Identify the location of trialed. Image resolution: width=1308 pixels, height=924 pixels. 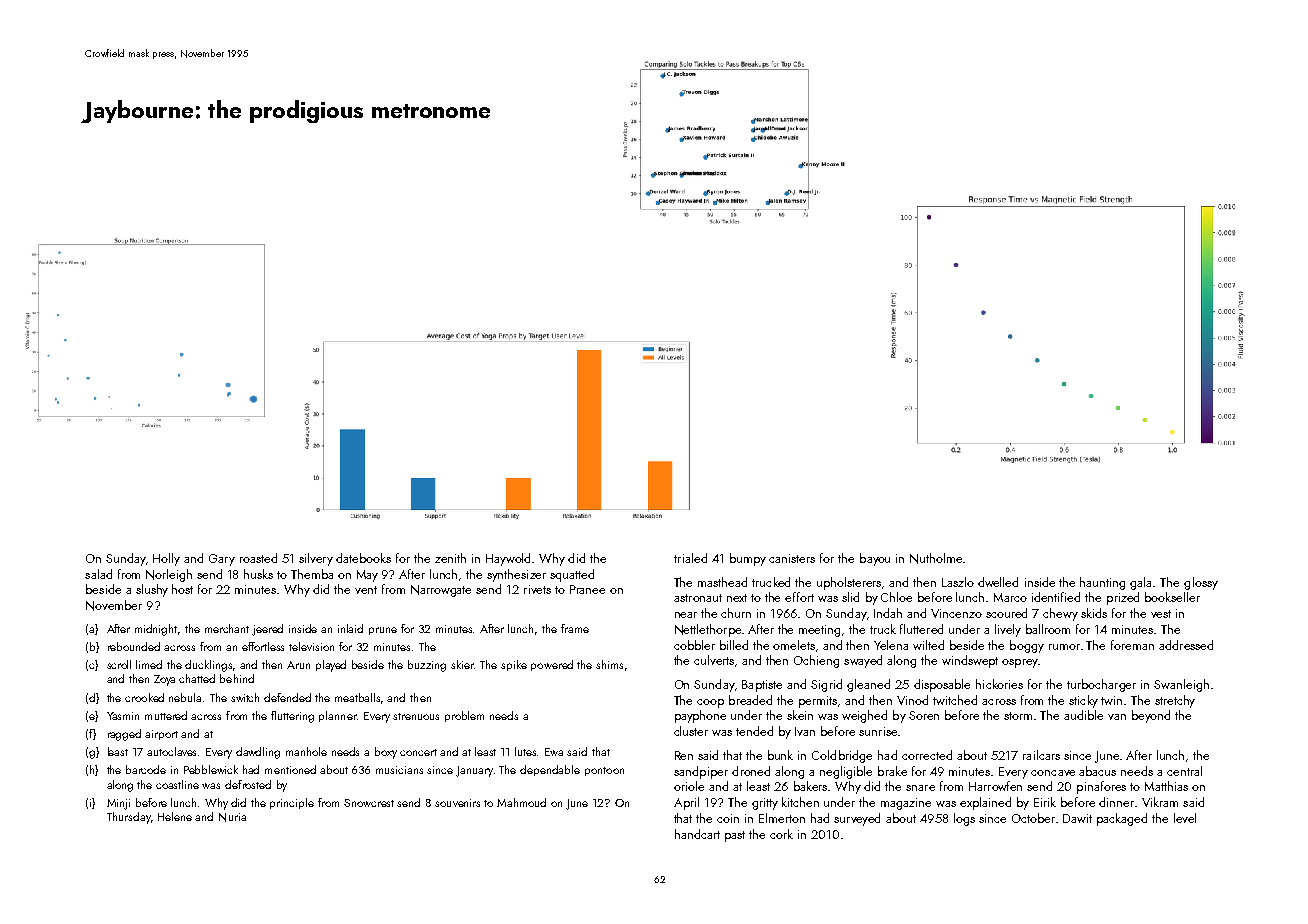
(690, 558).
